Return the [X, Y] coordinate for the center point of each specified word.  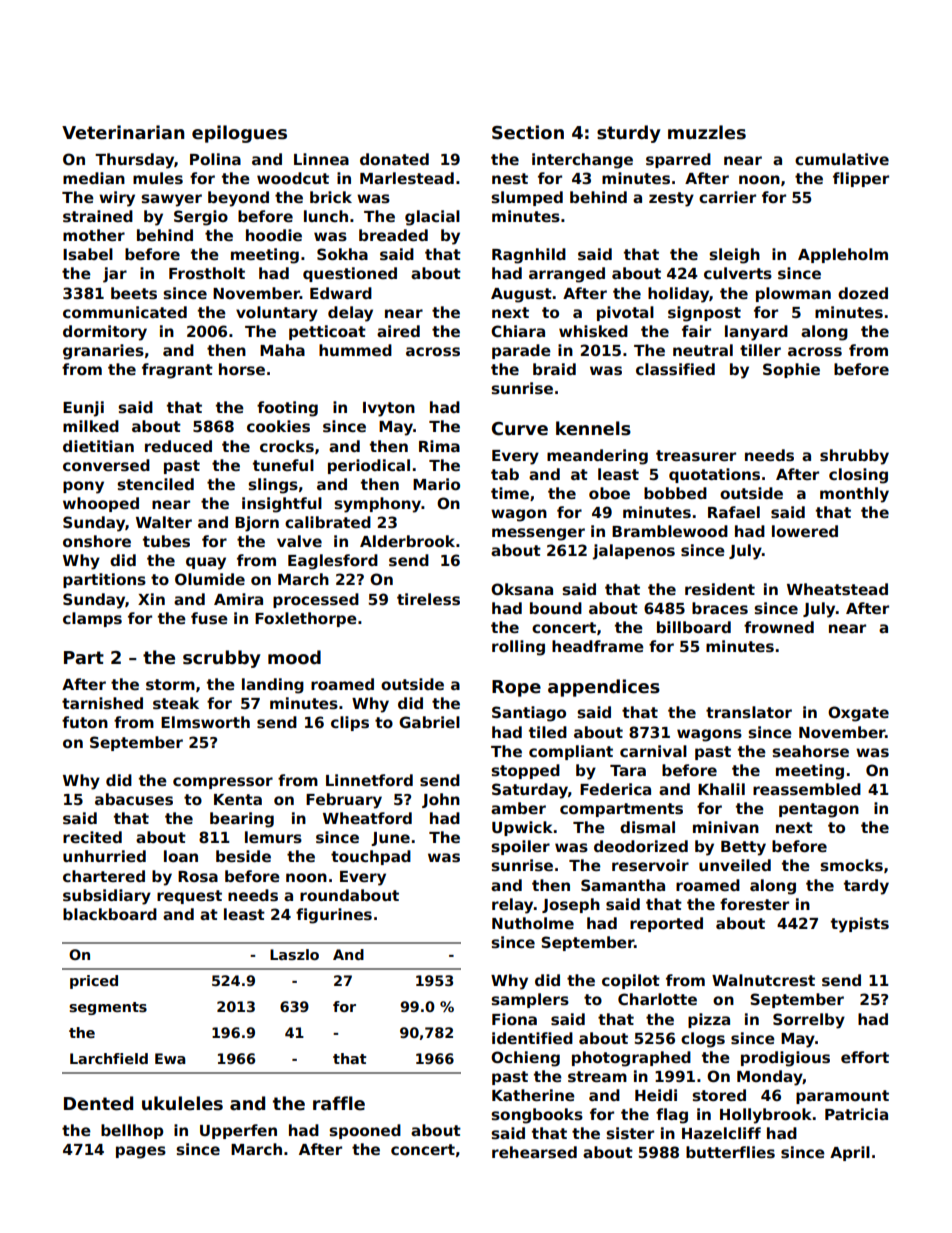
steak [176, 703]
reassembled [807, 789]
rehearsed [534, 1152]
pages [141, 1152]
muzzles [707, 132]
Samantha [623, 885]
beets [134, 293]
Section [528, 132]
